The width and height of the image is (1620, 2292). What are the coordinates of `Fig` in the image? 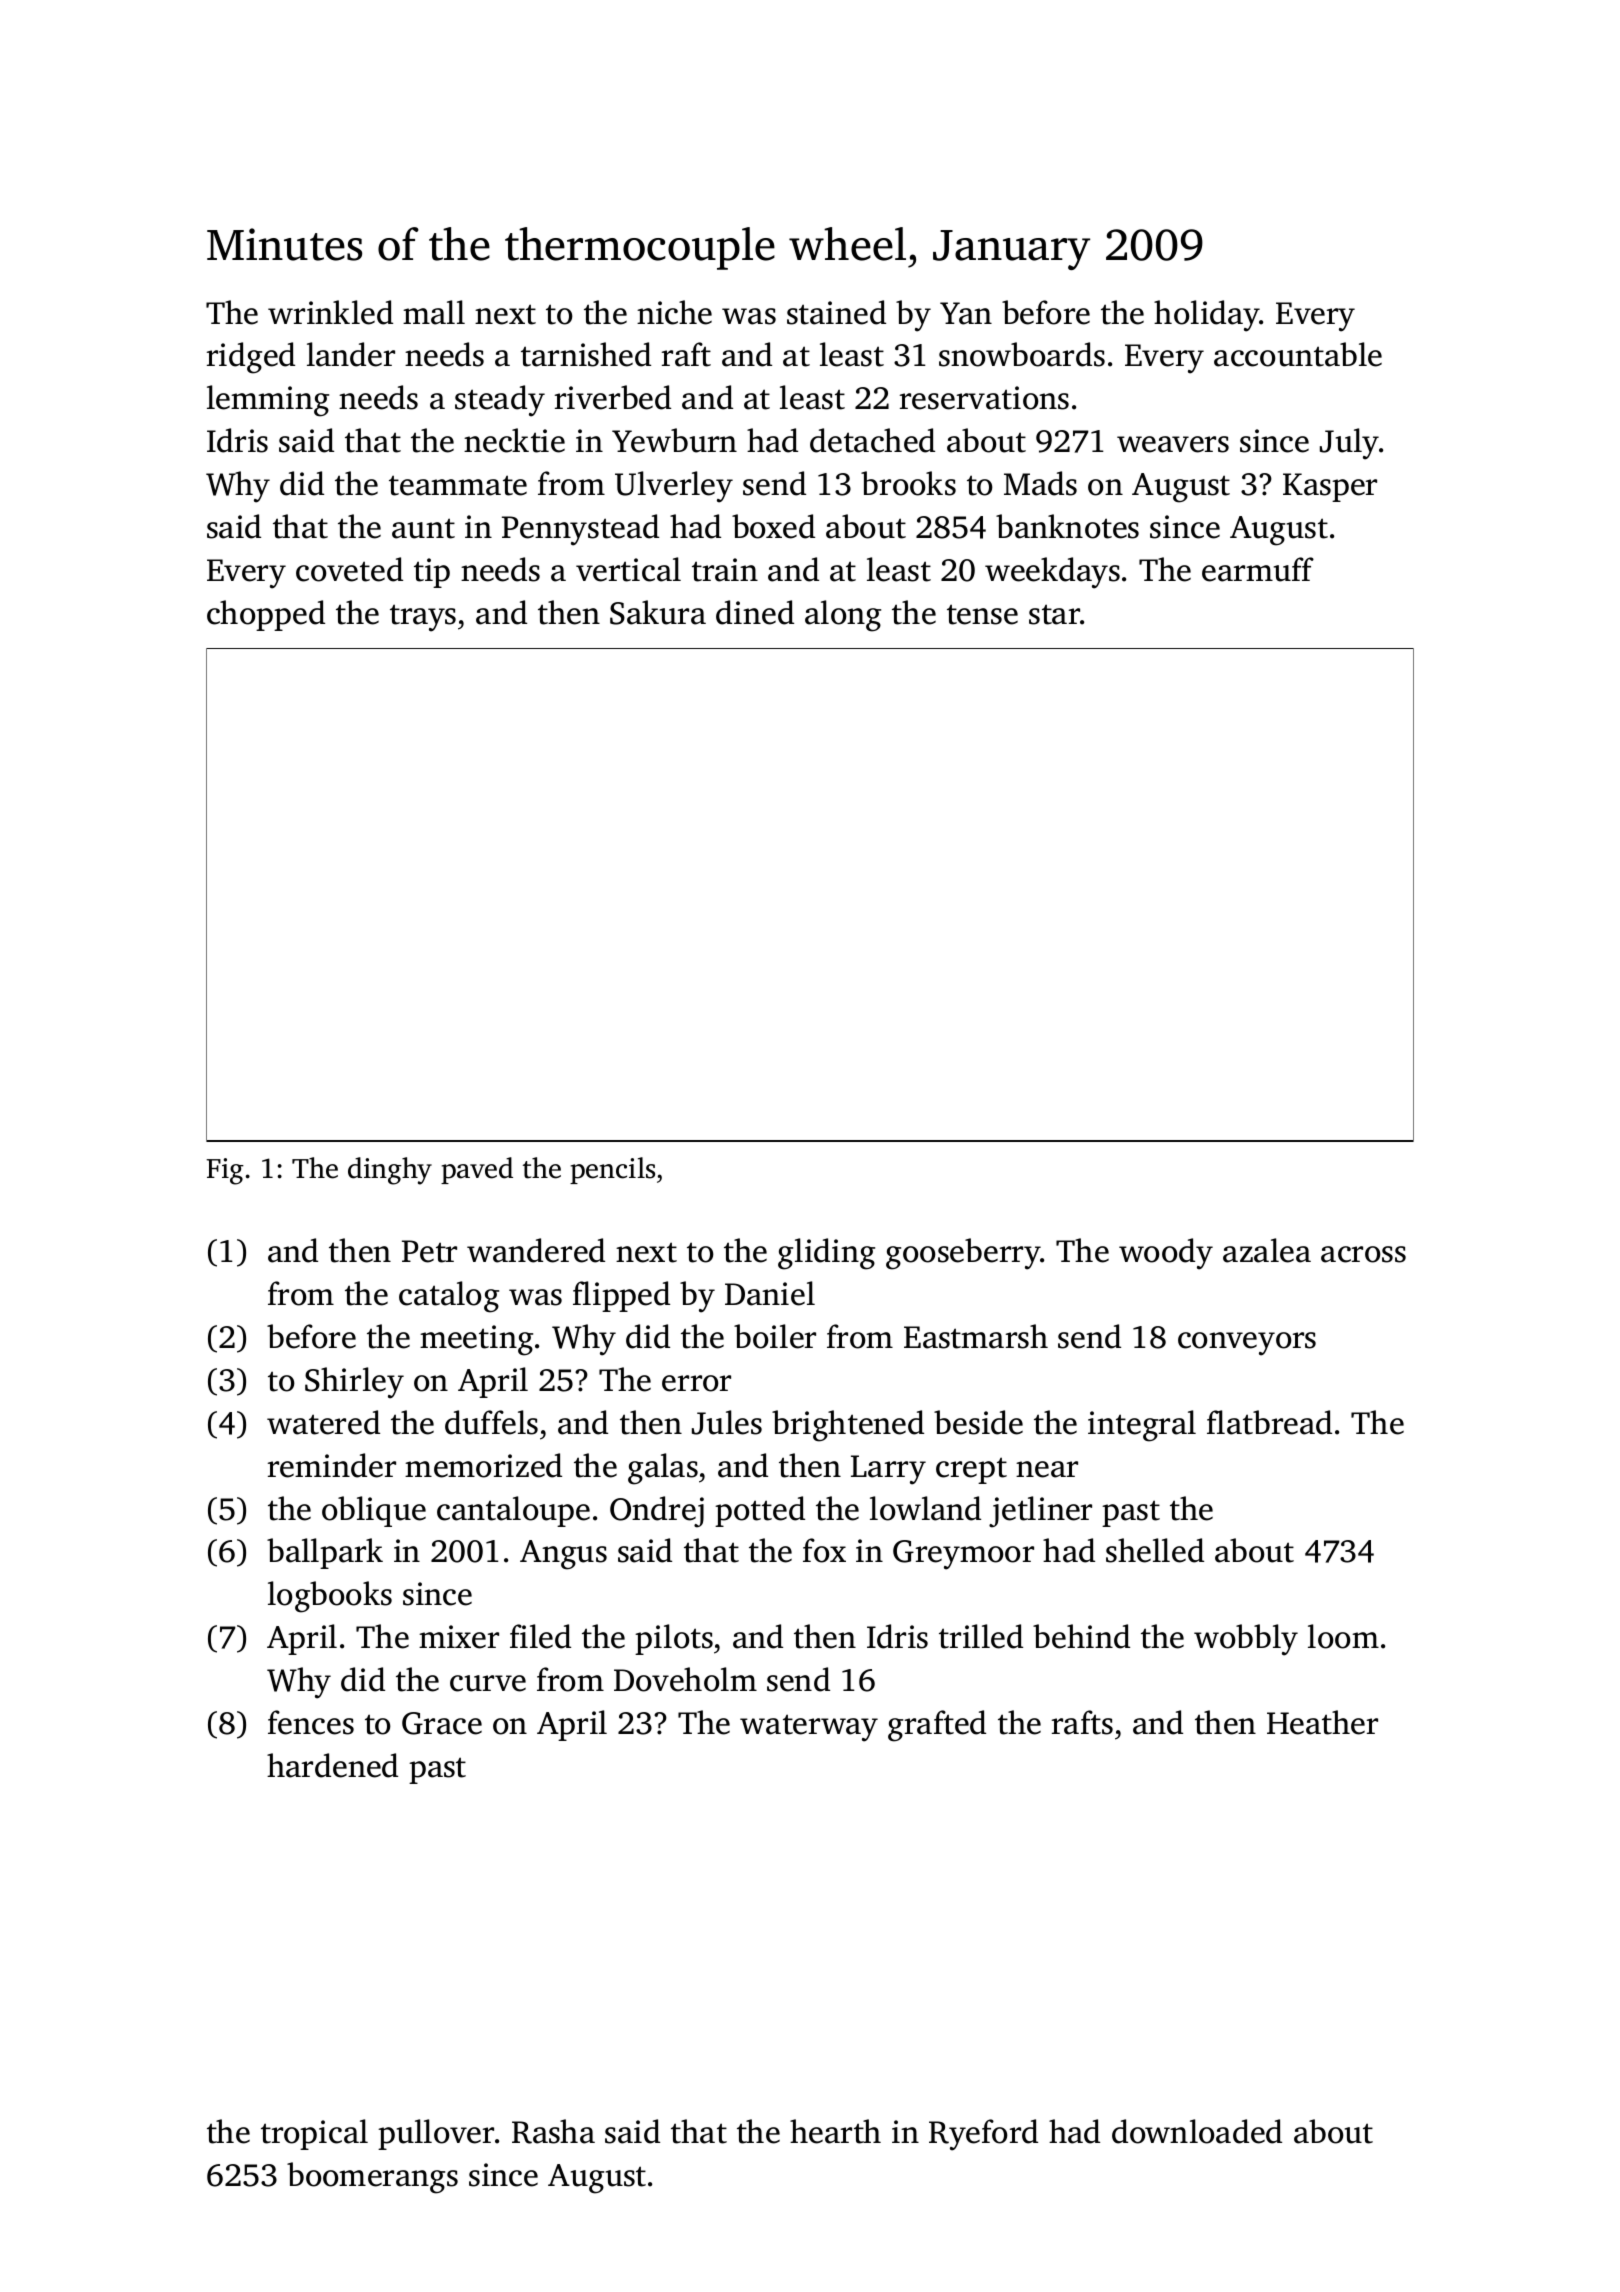 It's located at (225, 1171).
